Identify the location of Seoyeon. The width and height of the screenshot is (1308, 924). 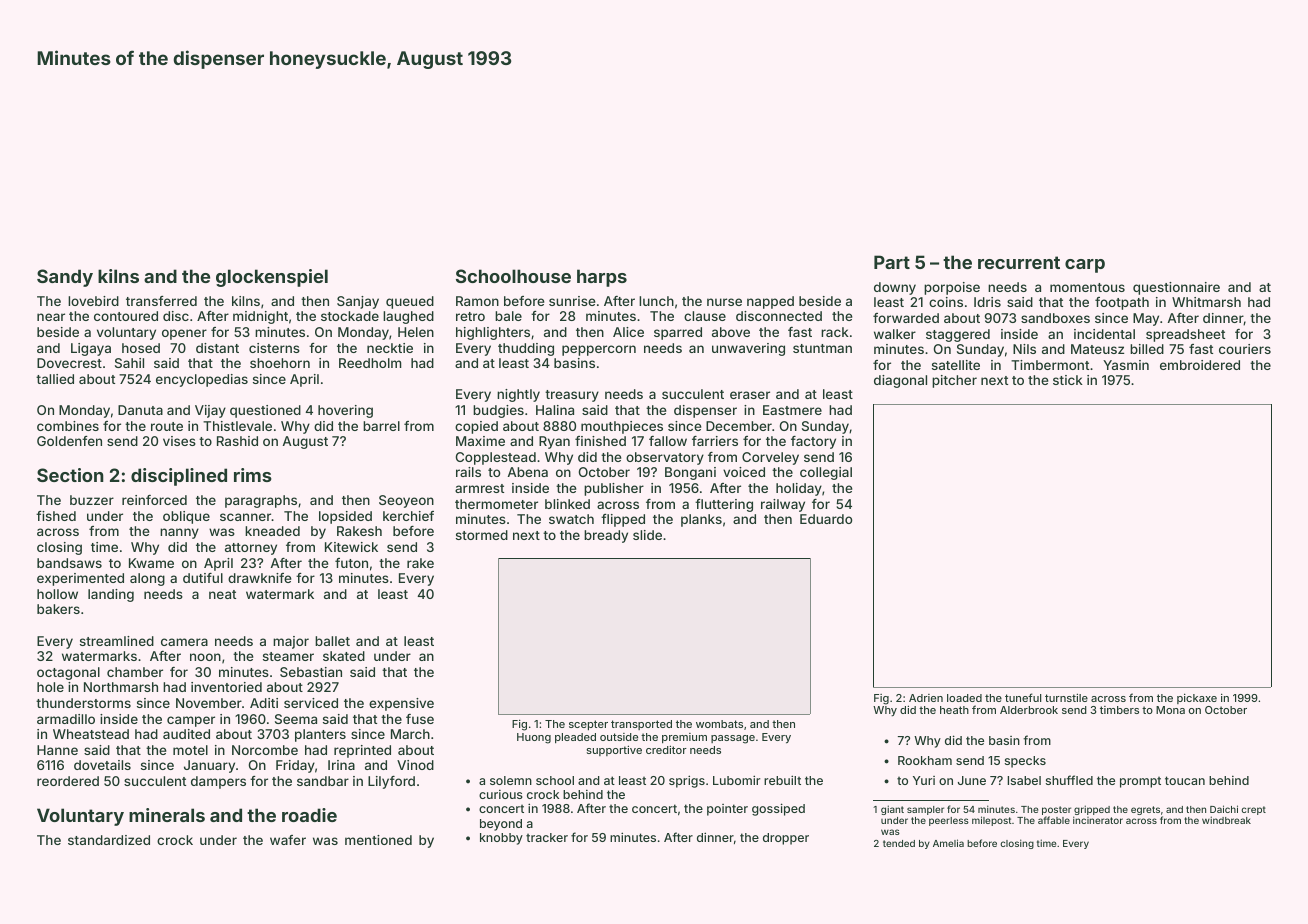
(406, 501).
